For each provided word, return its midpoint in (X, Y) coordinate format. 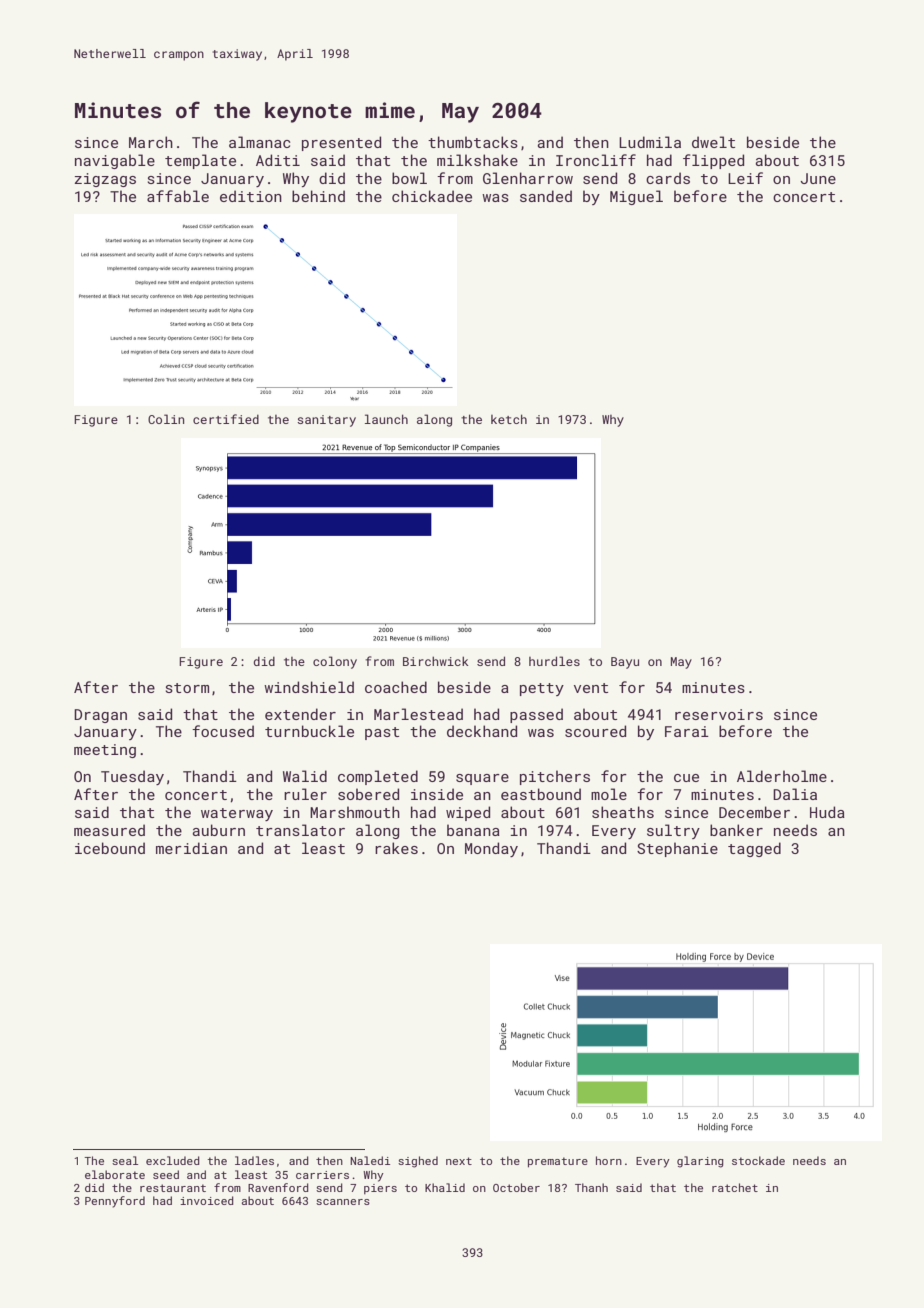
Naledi (370, 1160)
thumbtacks (473, 142)
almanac (259, 142)
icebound (110, 848)
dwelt (713, 142)
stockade (758, 1160)
